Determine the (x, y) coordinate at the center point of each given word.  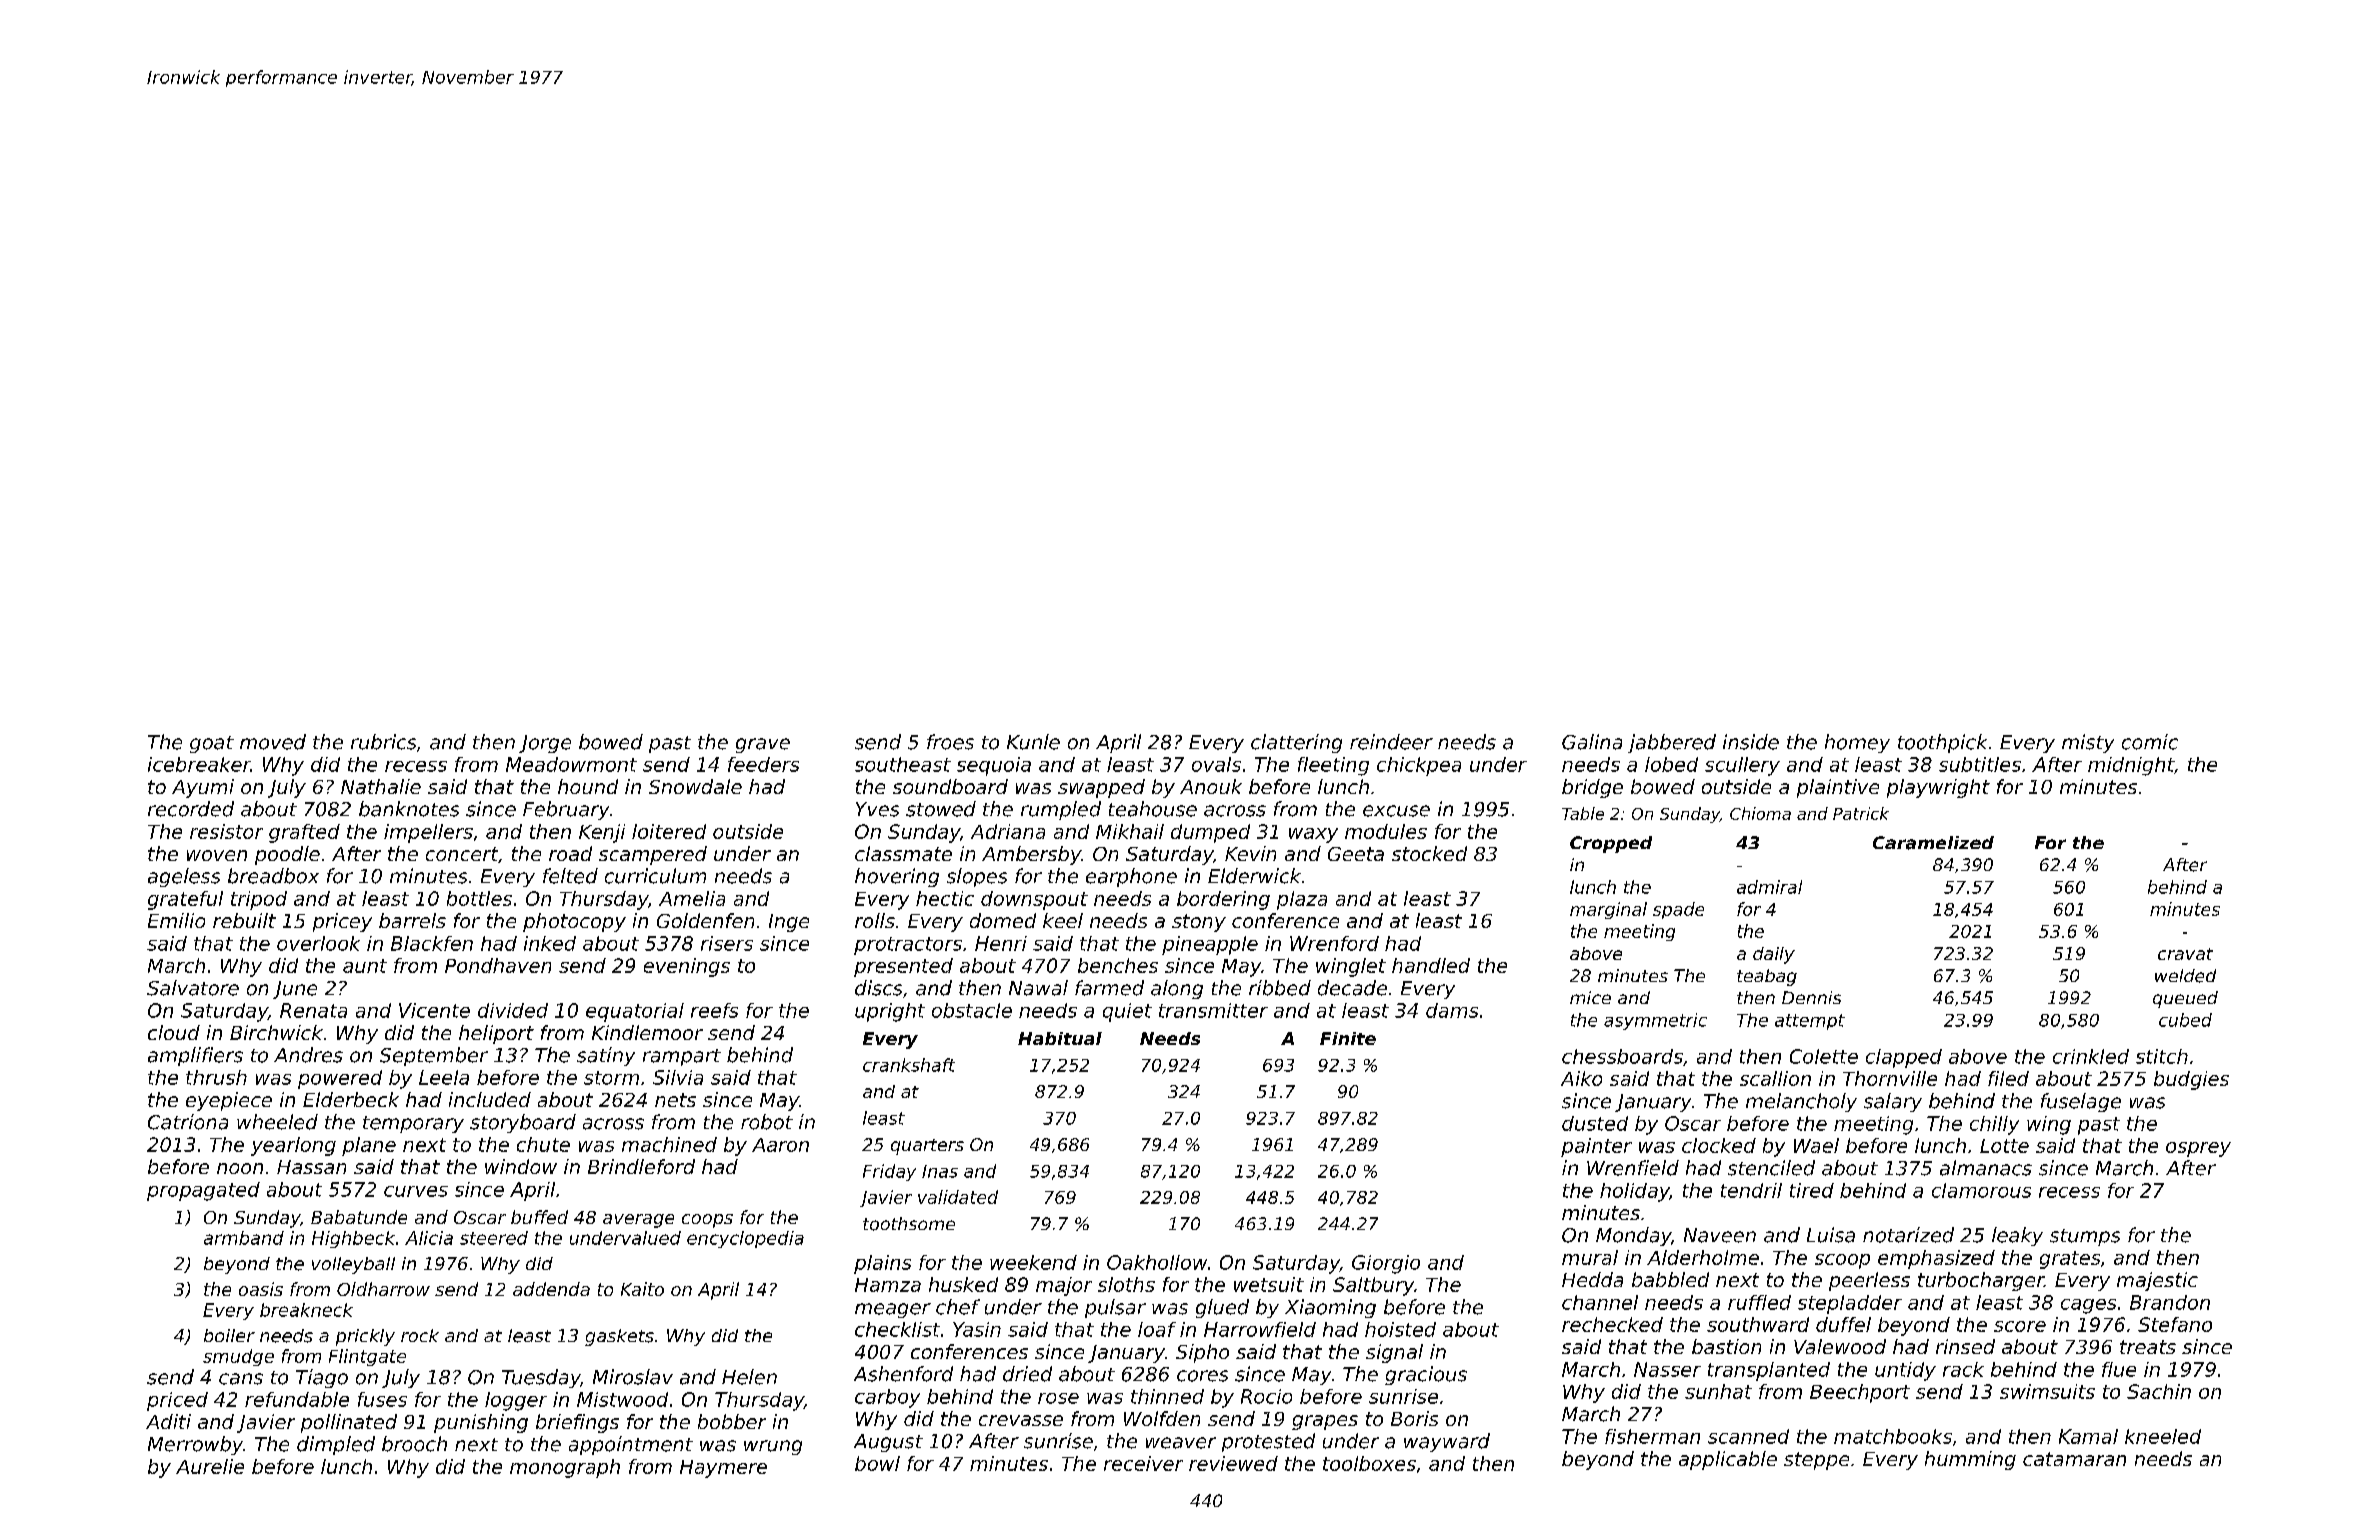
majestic (2157, 1281)
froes (950, 742)
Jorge (545, 744)
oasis (261, 1289)
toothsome (909, 1224)
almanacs (1986, 1168)
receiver (1143, 1463)
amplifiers (195, 1056)
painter (1596, 1147)
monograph (565, 1468)
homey (1857, 743)
